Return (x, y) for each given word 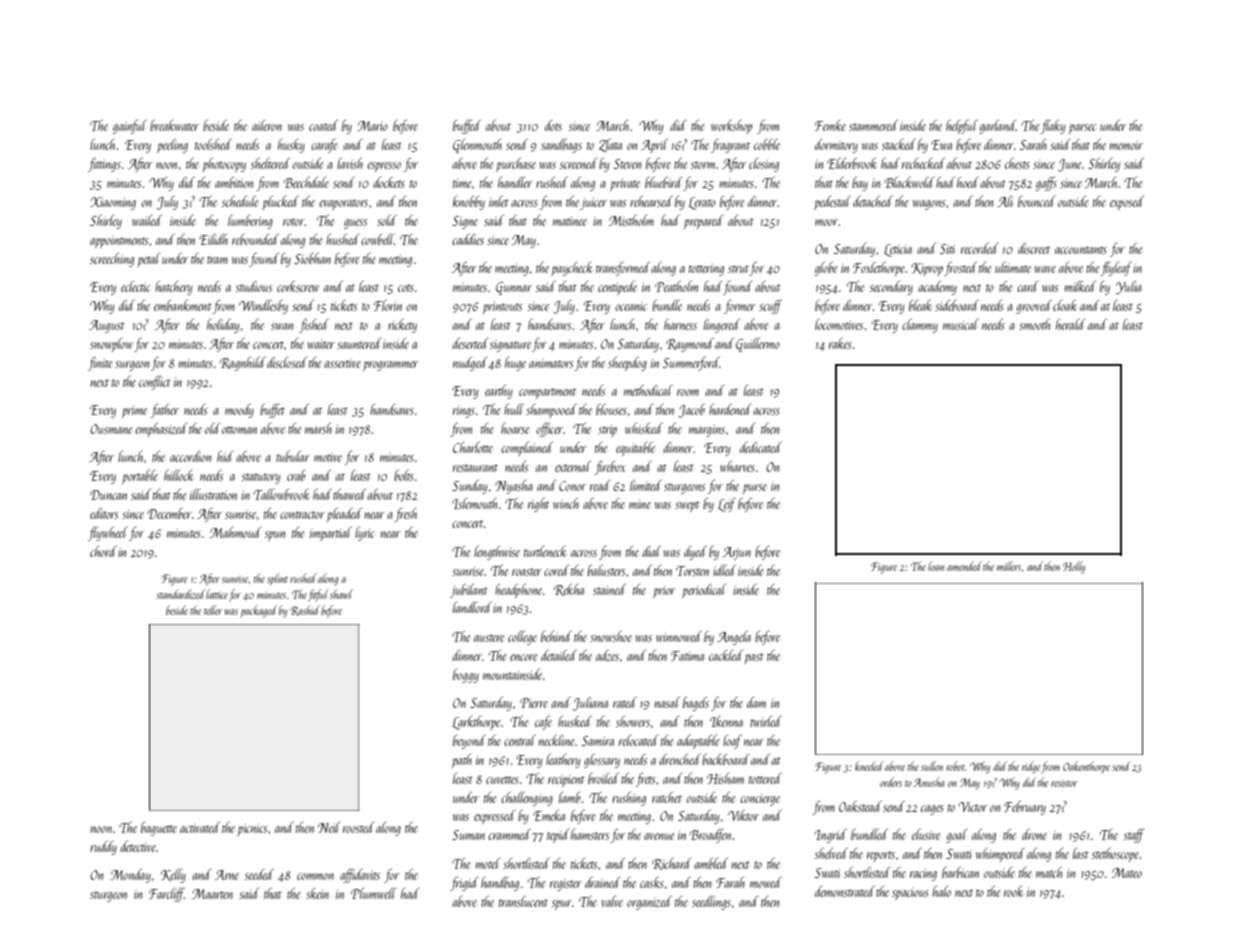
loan (936, 566)
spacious (910, 894)
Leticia (898, 250)
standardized (180, 594)
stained (609, 589)
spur (562, 905)
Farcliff (166, 895)
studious (254, 286)
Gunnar (514, 288)
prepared (703, 222)
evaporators (343, 204)
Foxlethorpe (879, 269)
